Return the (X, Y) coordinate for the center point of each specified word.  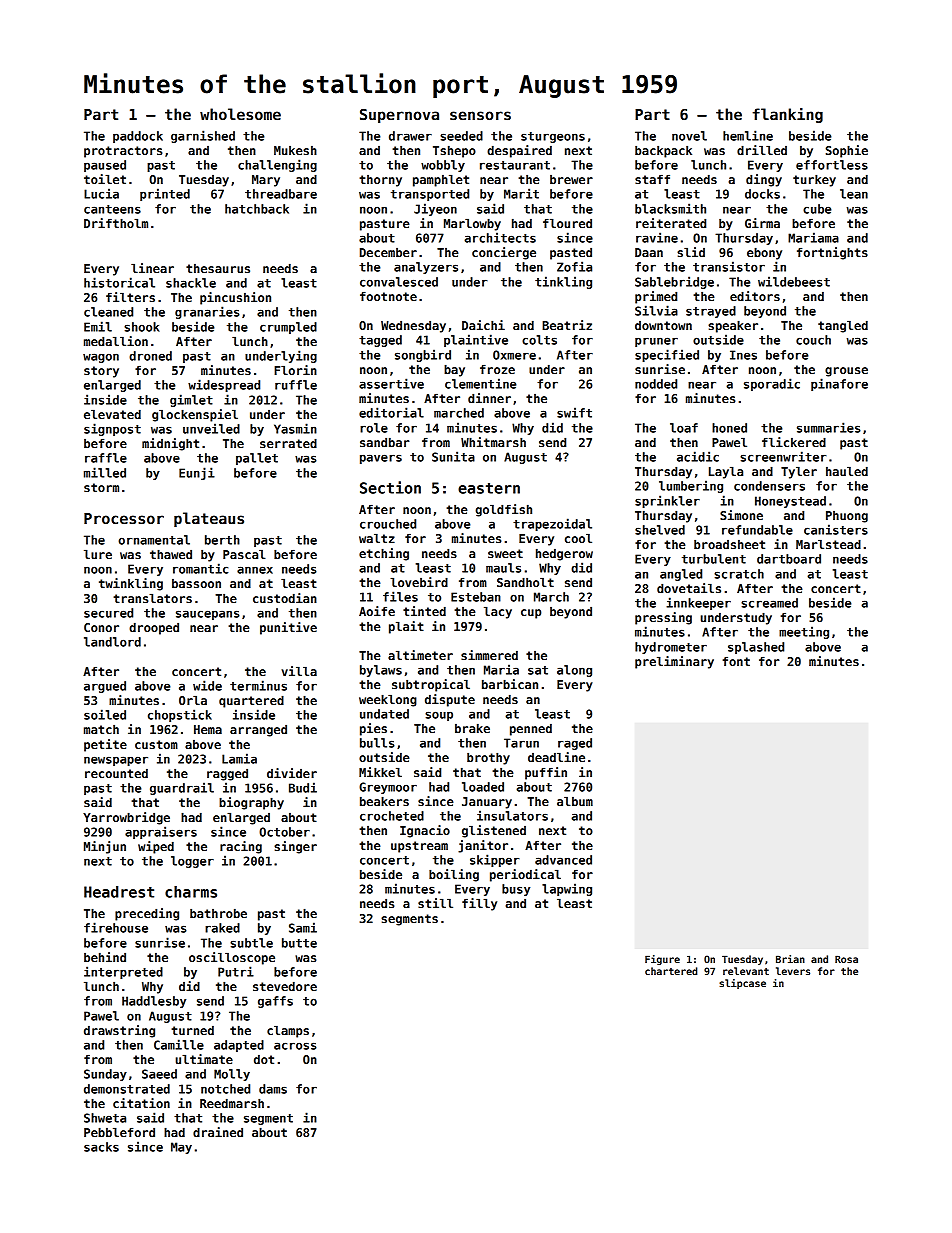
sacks (101, 1147)
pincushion (235, 298)
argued (105, 687)
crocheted (392, 816)
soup (439, 716)
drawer (410, 136)
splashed (756, 648)
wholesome (240, 114)
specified (667, 355)
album (575, 801)
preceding (147, 914)
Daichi (483, 325)
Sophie (847, 151)
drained (218, 1132)
